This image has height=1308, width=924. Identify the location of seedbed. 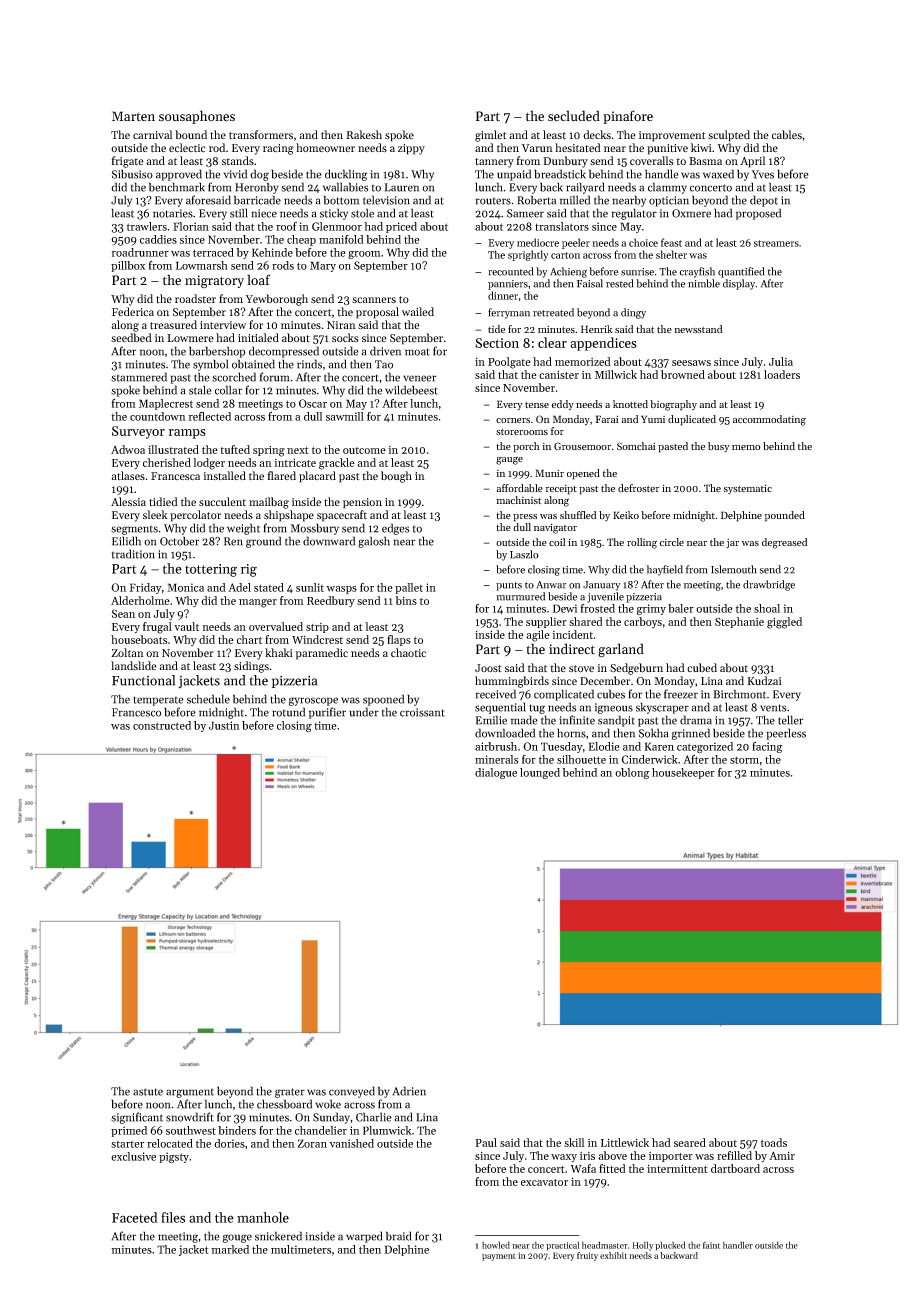
(131, 337).
